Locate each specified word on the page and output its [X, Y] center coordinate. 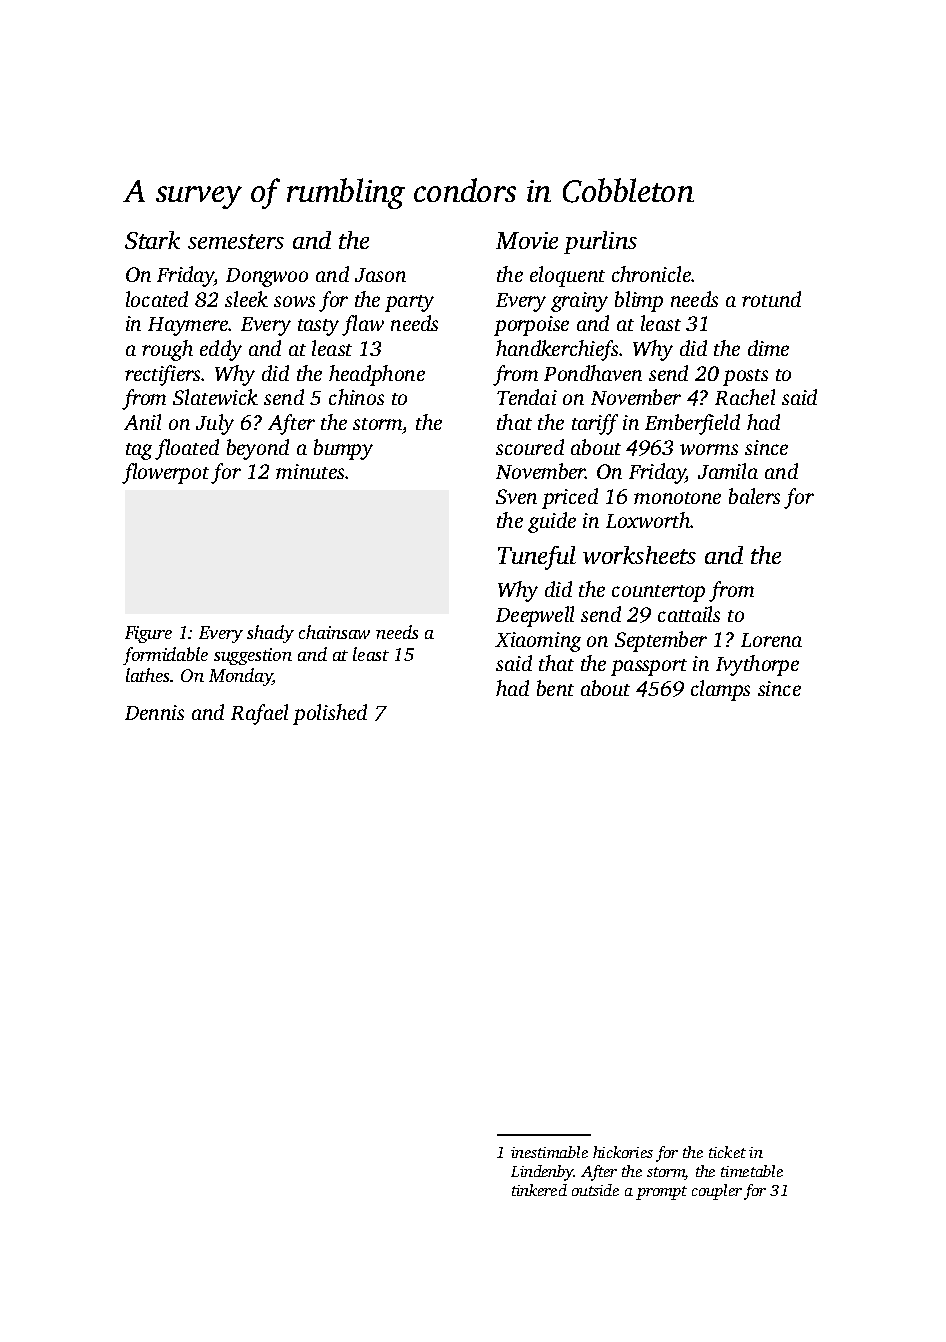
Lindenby [542, 1173]
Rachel [745, 397]
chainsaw [334, 632]
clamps [720, 690]
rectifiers [163, 375]
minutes [310, 471]
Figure [148, 634]
